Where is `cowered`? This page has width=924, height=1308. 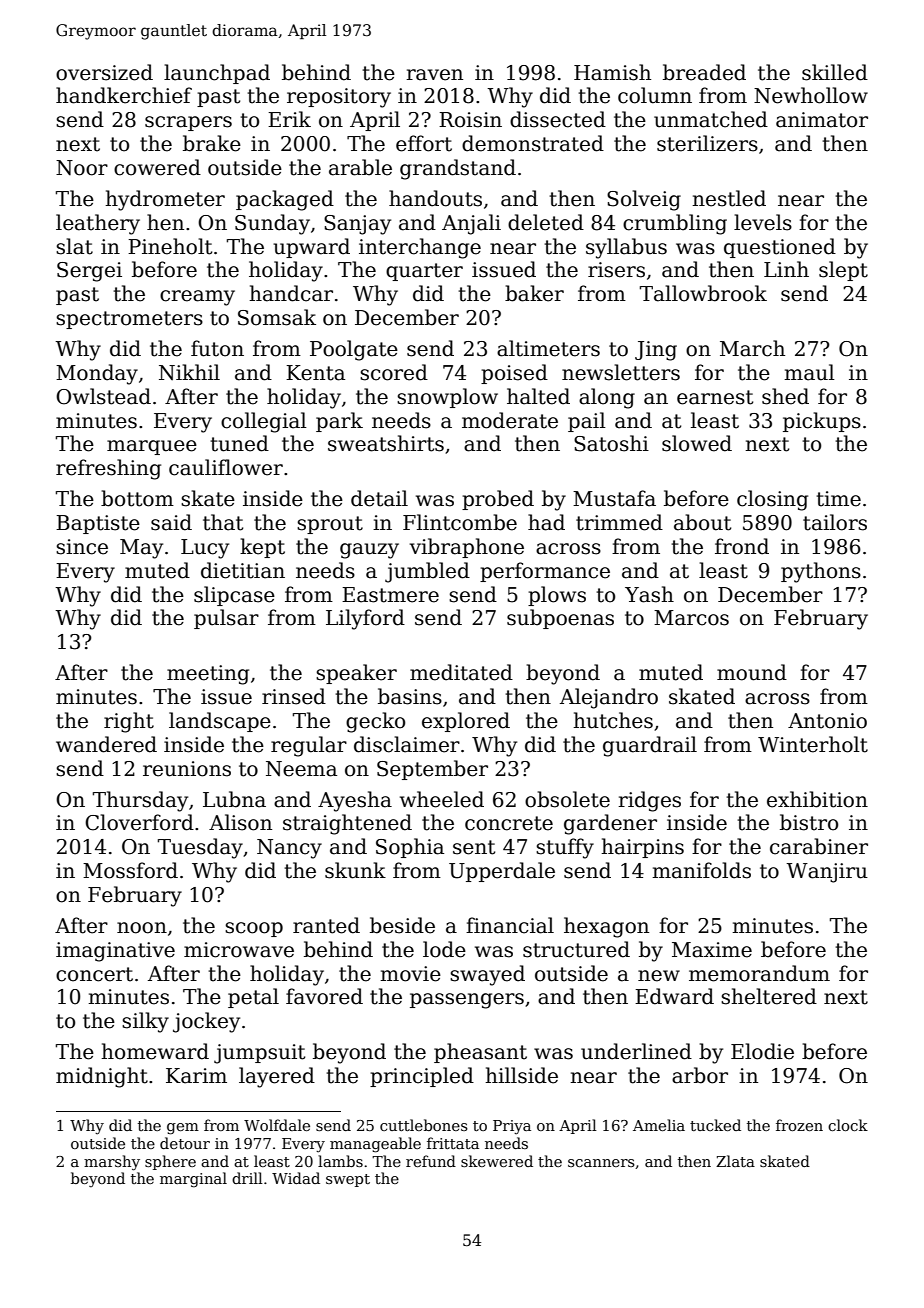 cowered is located at coordinates (157, 167).
